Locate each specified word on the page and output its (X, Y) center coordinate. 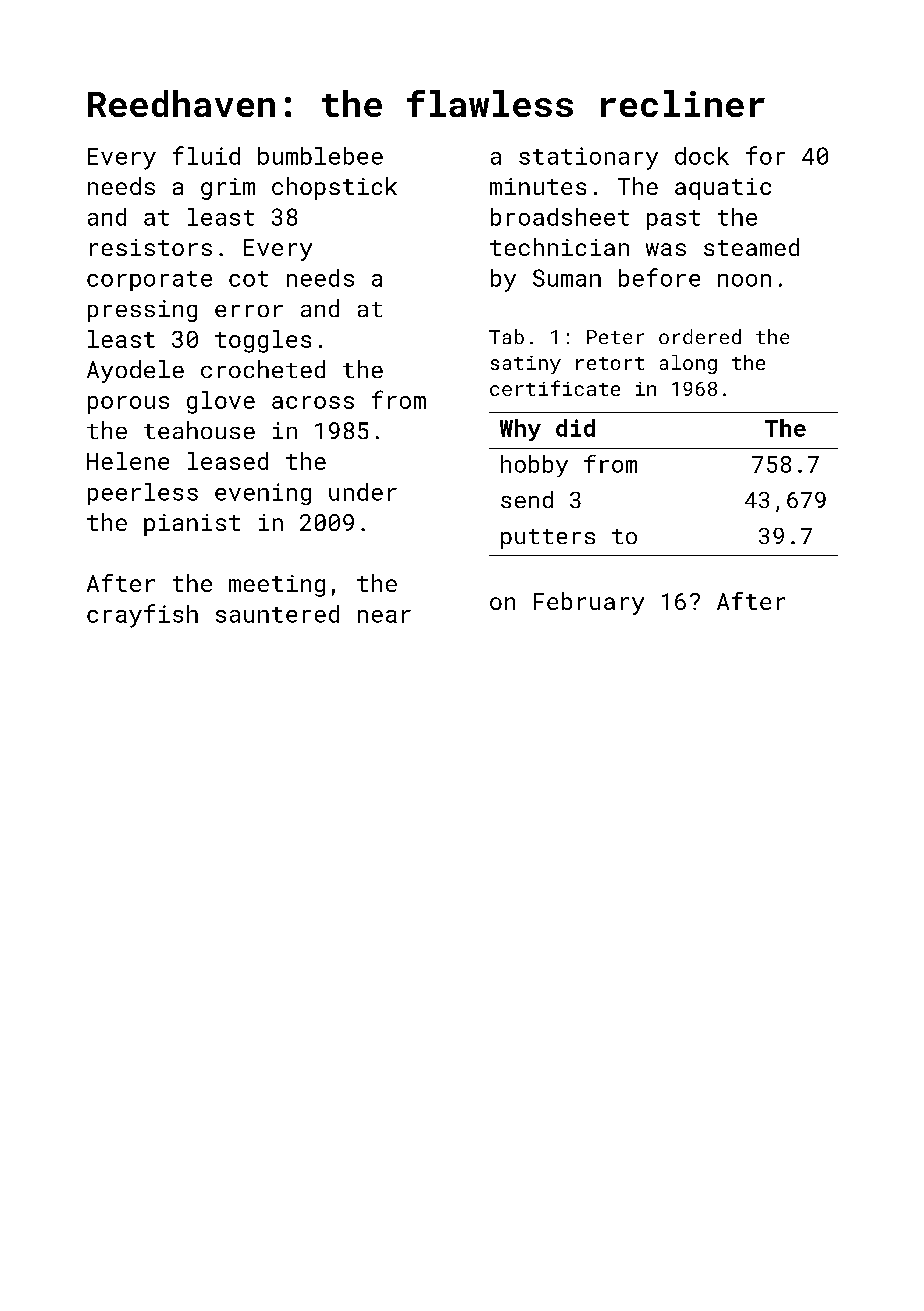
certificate (555, 388)
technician (559, 247)
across (313, 402)
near (384, 616)
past (673, 220)
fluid (206, 155)
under (363, 492)
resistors (151, 247)
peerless (143, 494)
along (688, 364)
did (575, 428)
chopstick (334, 188)
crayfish (142, 616)
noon (744, 280)
